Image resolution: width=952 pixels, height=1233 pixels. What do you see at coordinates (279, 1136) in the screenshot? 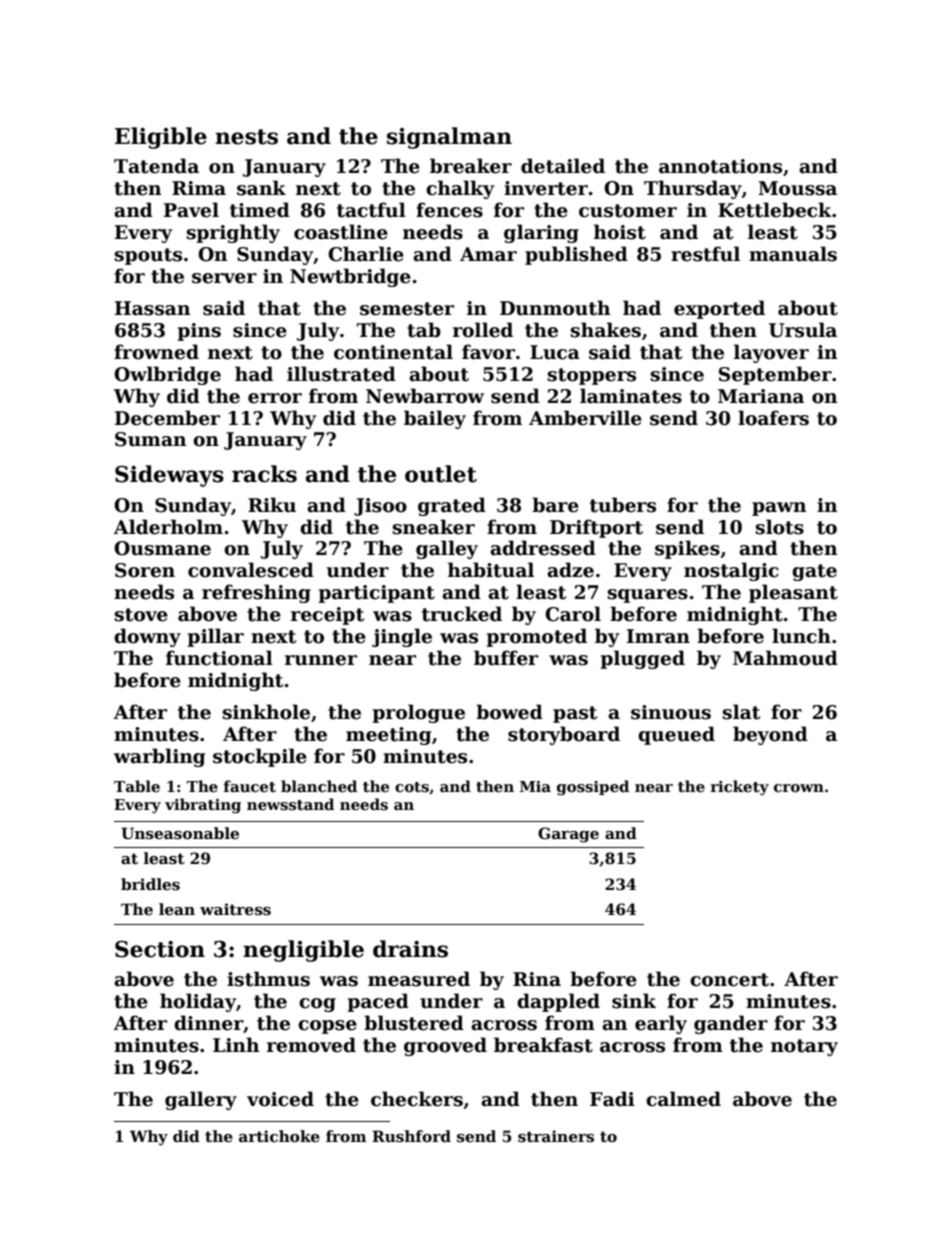
I see `artichoke` at bounding box center [279, 1136].
